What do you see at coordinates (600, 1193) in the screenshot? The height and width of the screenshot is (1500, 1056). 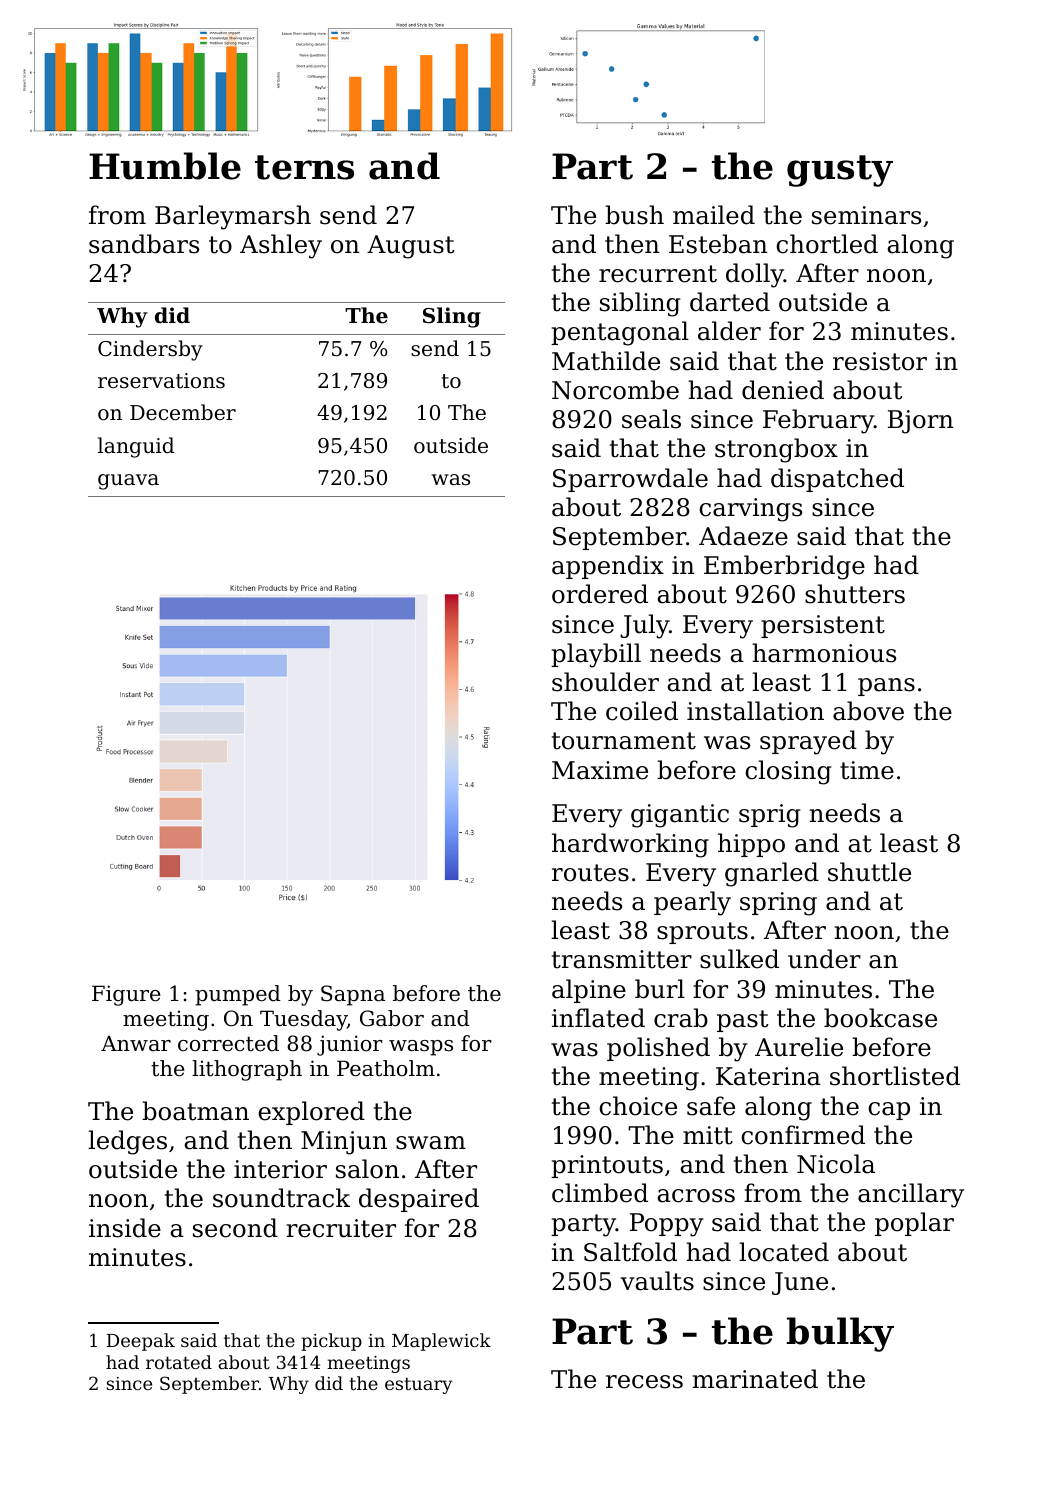 I see `climbed` at bounding box center [600, 1193].
